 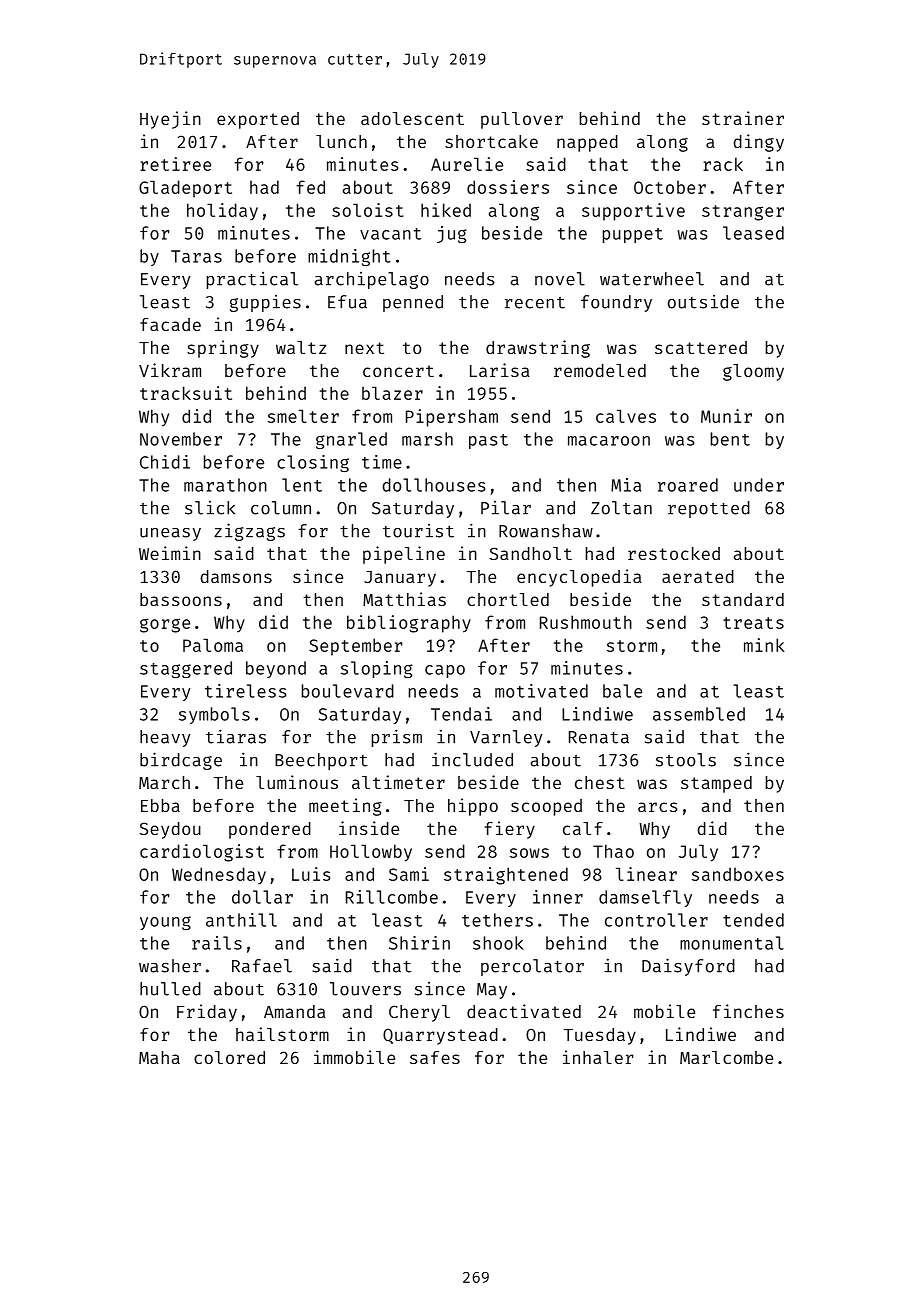 What do you see at coordinates (732, 943) in the page?
I see `monumental` at bounding box center [732, 943].
